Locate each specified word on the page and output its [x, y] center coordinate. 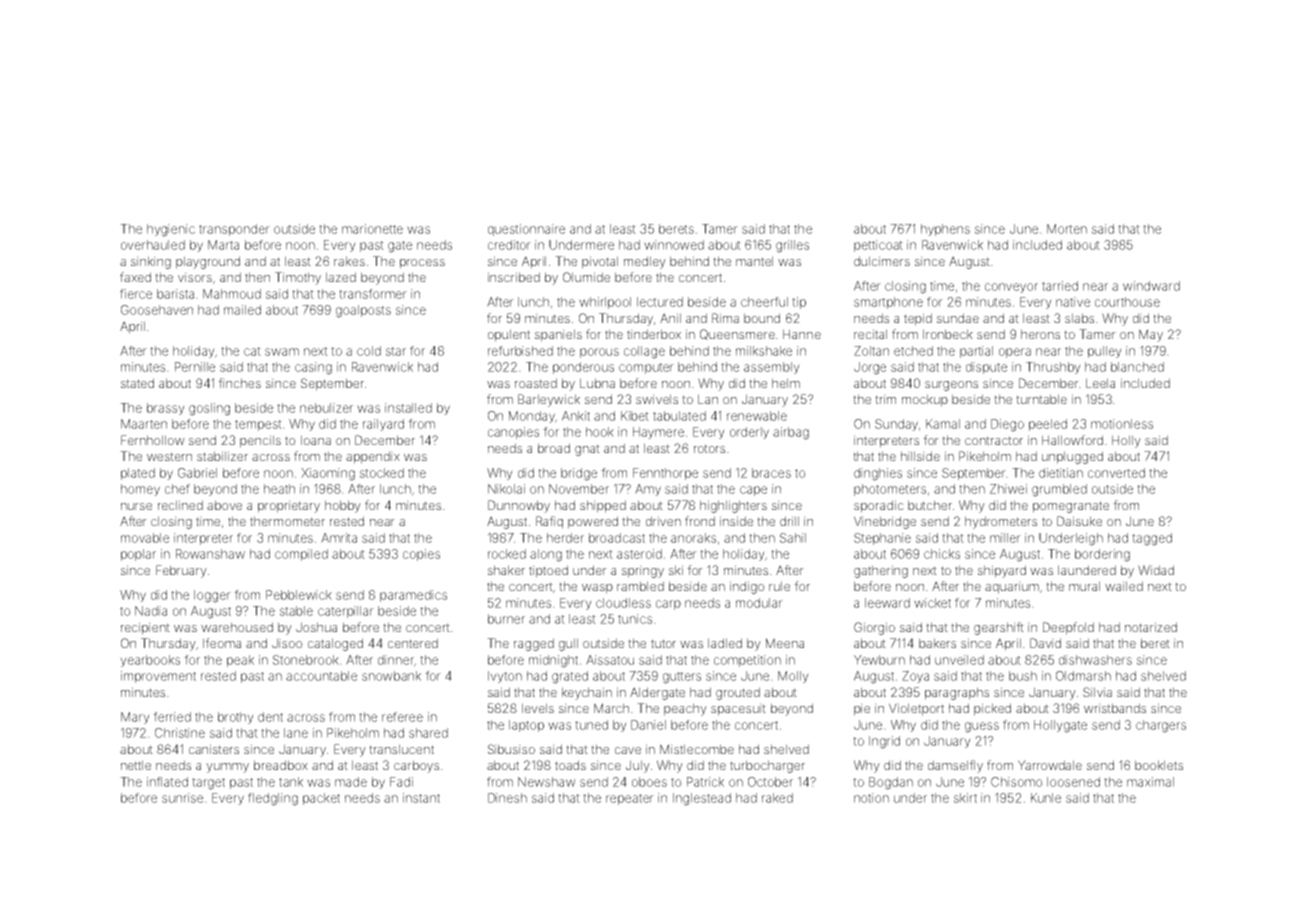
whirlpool [605, 303]
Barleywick [549, 400]
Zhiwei [1008, 489]
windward [1151, 286]
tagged [1152, 539]
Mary [135, 718]
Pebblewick [299, 595]
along [546, 555]
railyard [383, 425]
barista [175, 294]
